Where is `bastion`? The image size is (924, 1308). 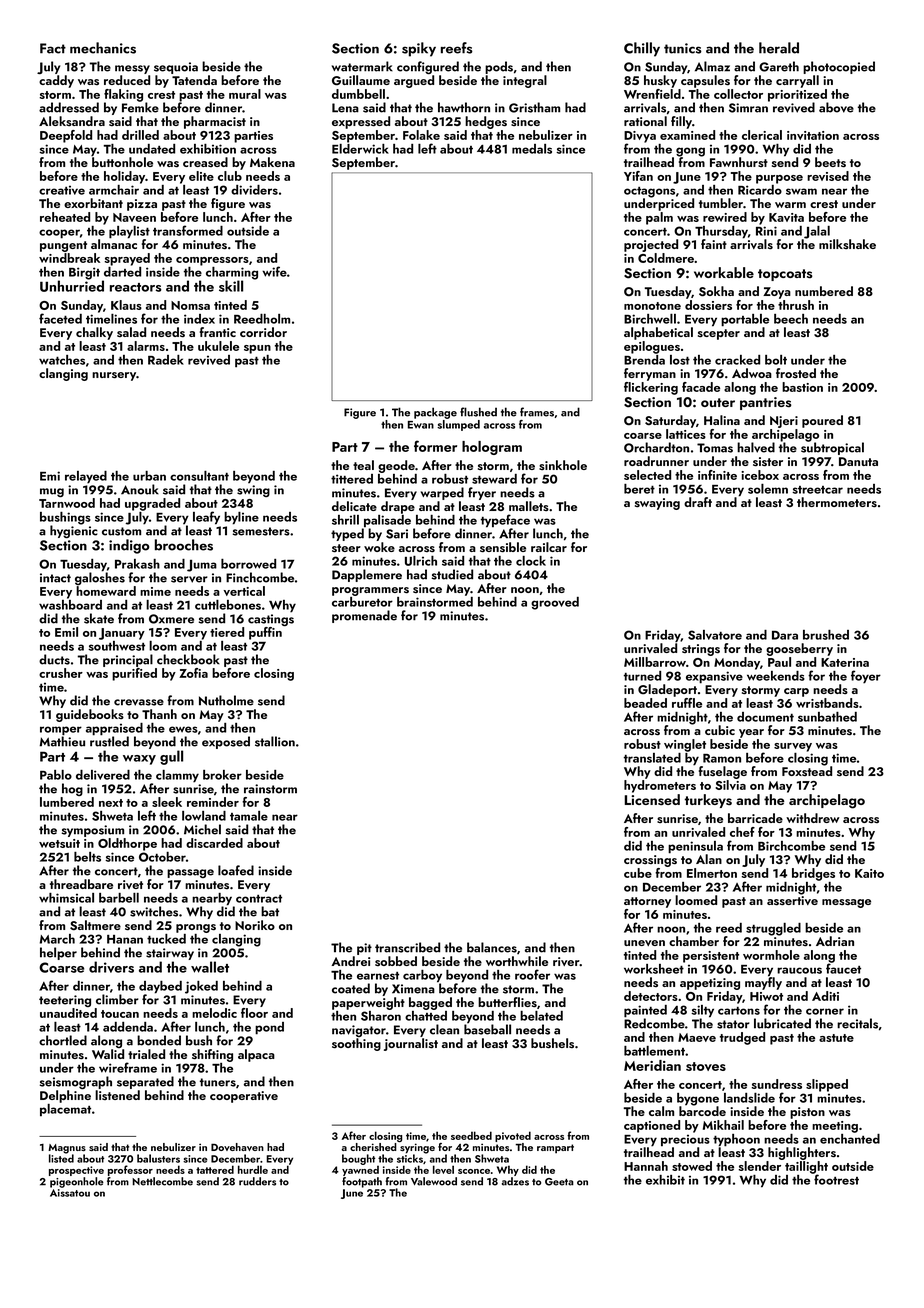 bastion is located at coordinates (802, 387).
